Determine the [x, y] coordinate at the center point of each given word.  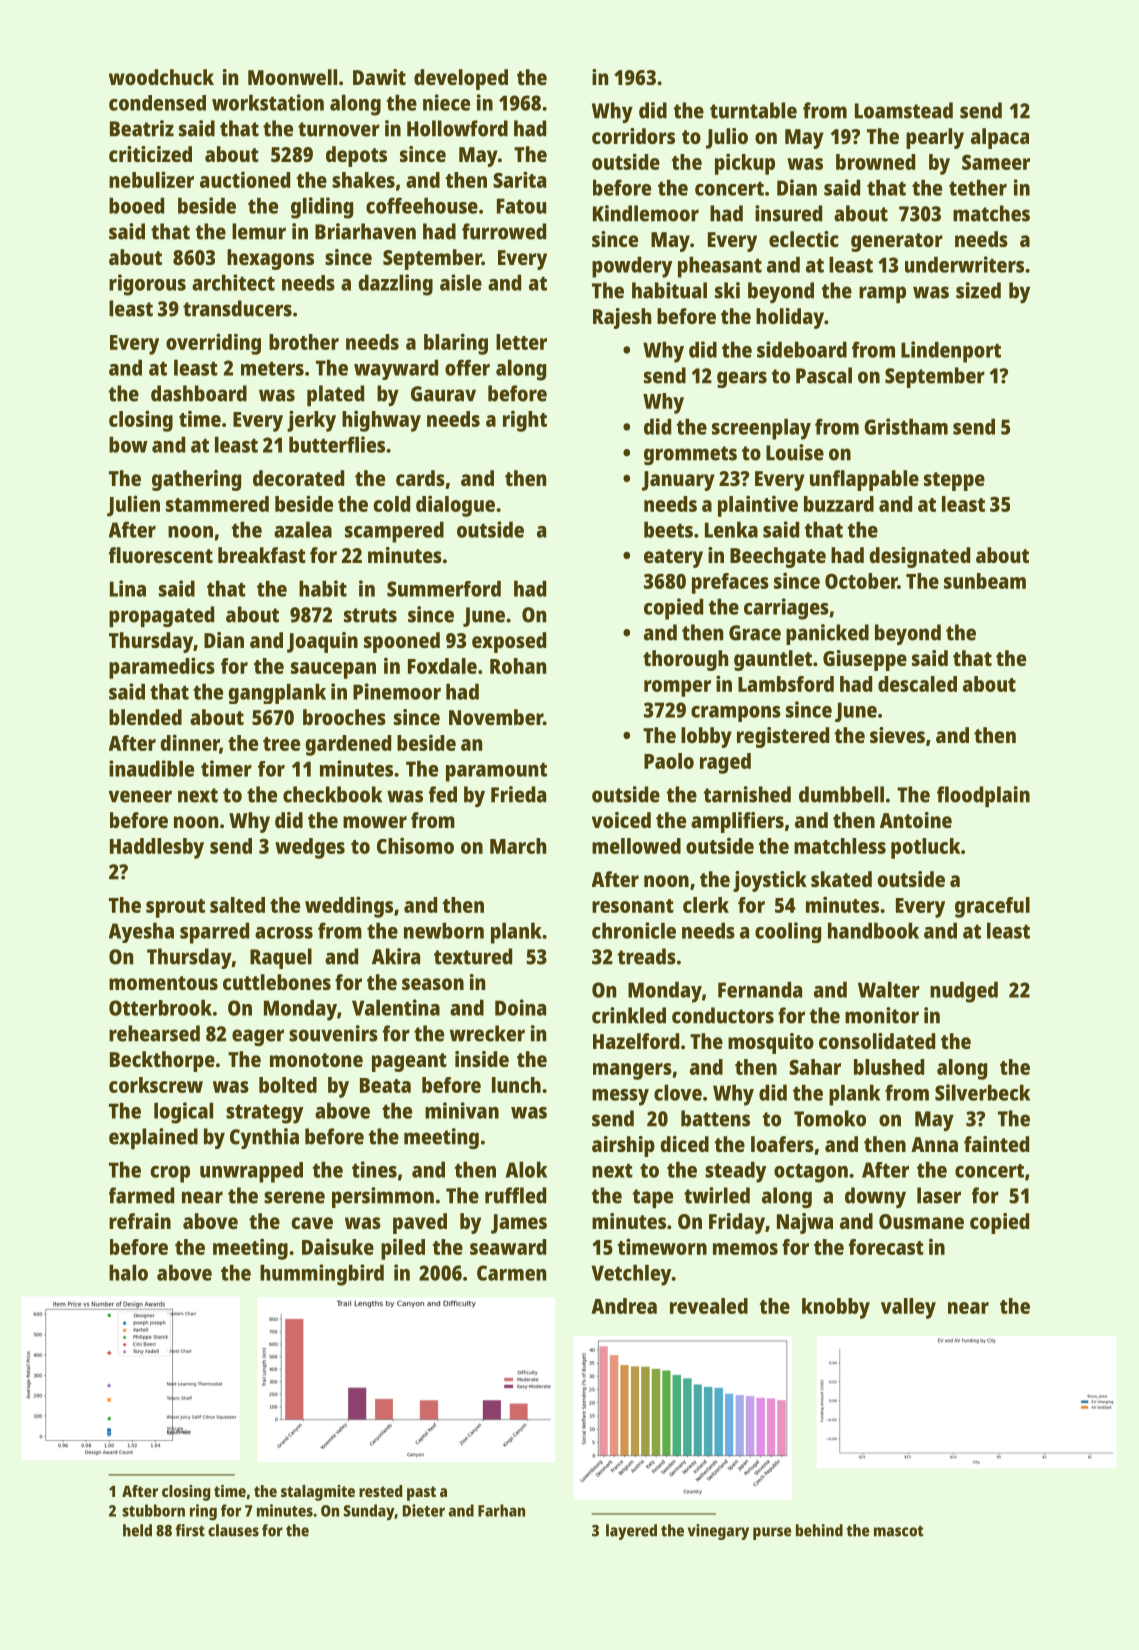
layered [631, 1532]
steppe [954, 481]
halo [128, 1272]
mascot [898, 1531]
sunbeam [985, 581]
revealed [709, 1306]
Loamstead [904, 110]
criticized [150, 154]
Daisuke [338, 1246]
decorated [298, 478]
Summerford [444, 588]
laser [939, 1195]
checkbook [332, 794]
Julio [727, 138]
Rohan [518, 666]
